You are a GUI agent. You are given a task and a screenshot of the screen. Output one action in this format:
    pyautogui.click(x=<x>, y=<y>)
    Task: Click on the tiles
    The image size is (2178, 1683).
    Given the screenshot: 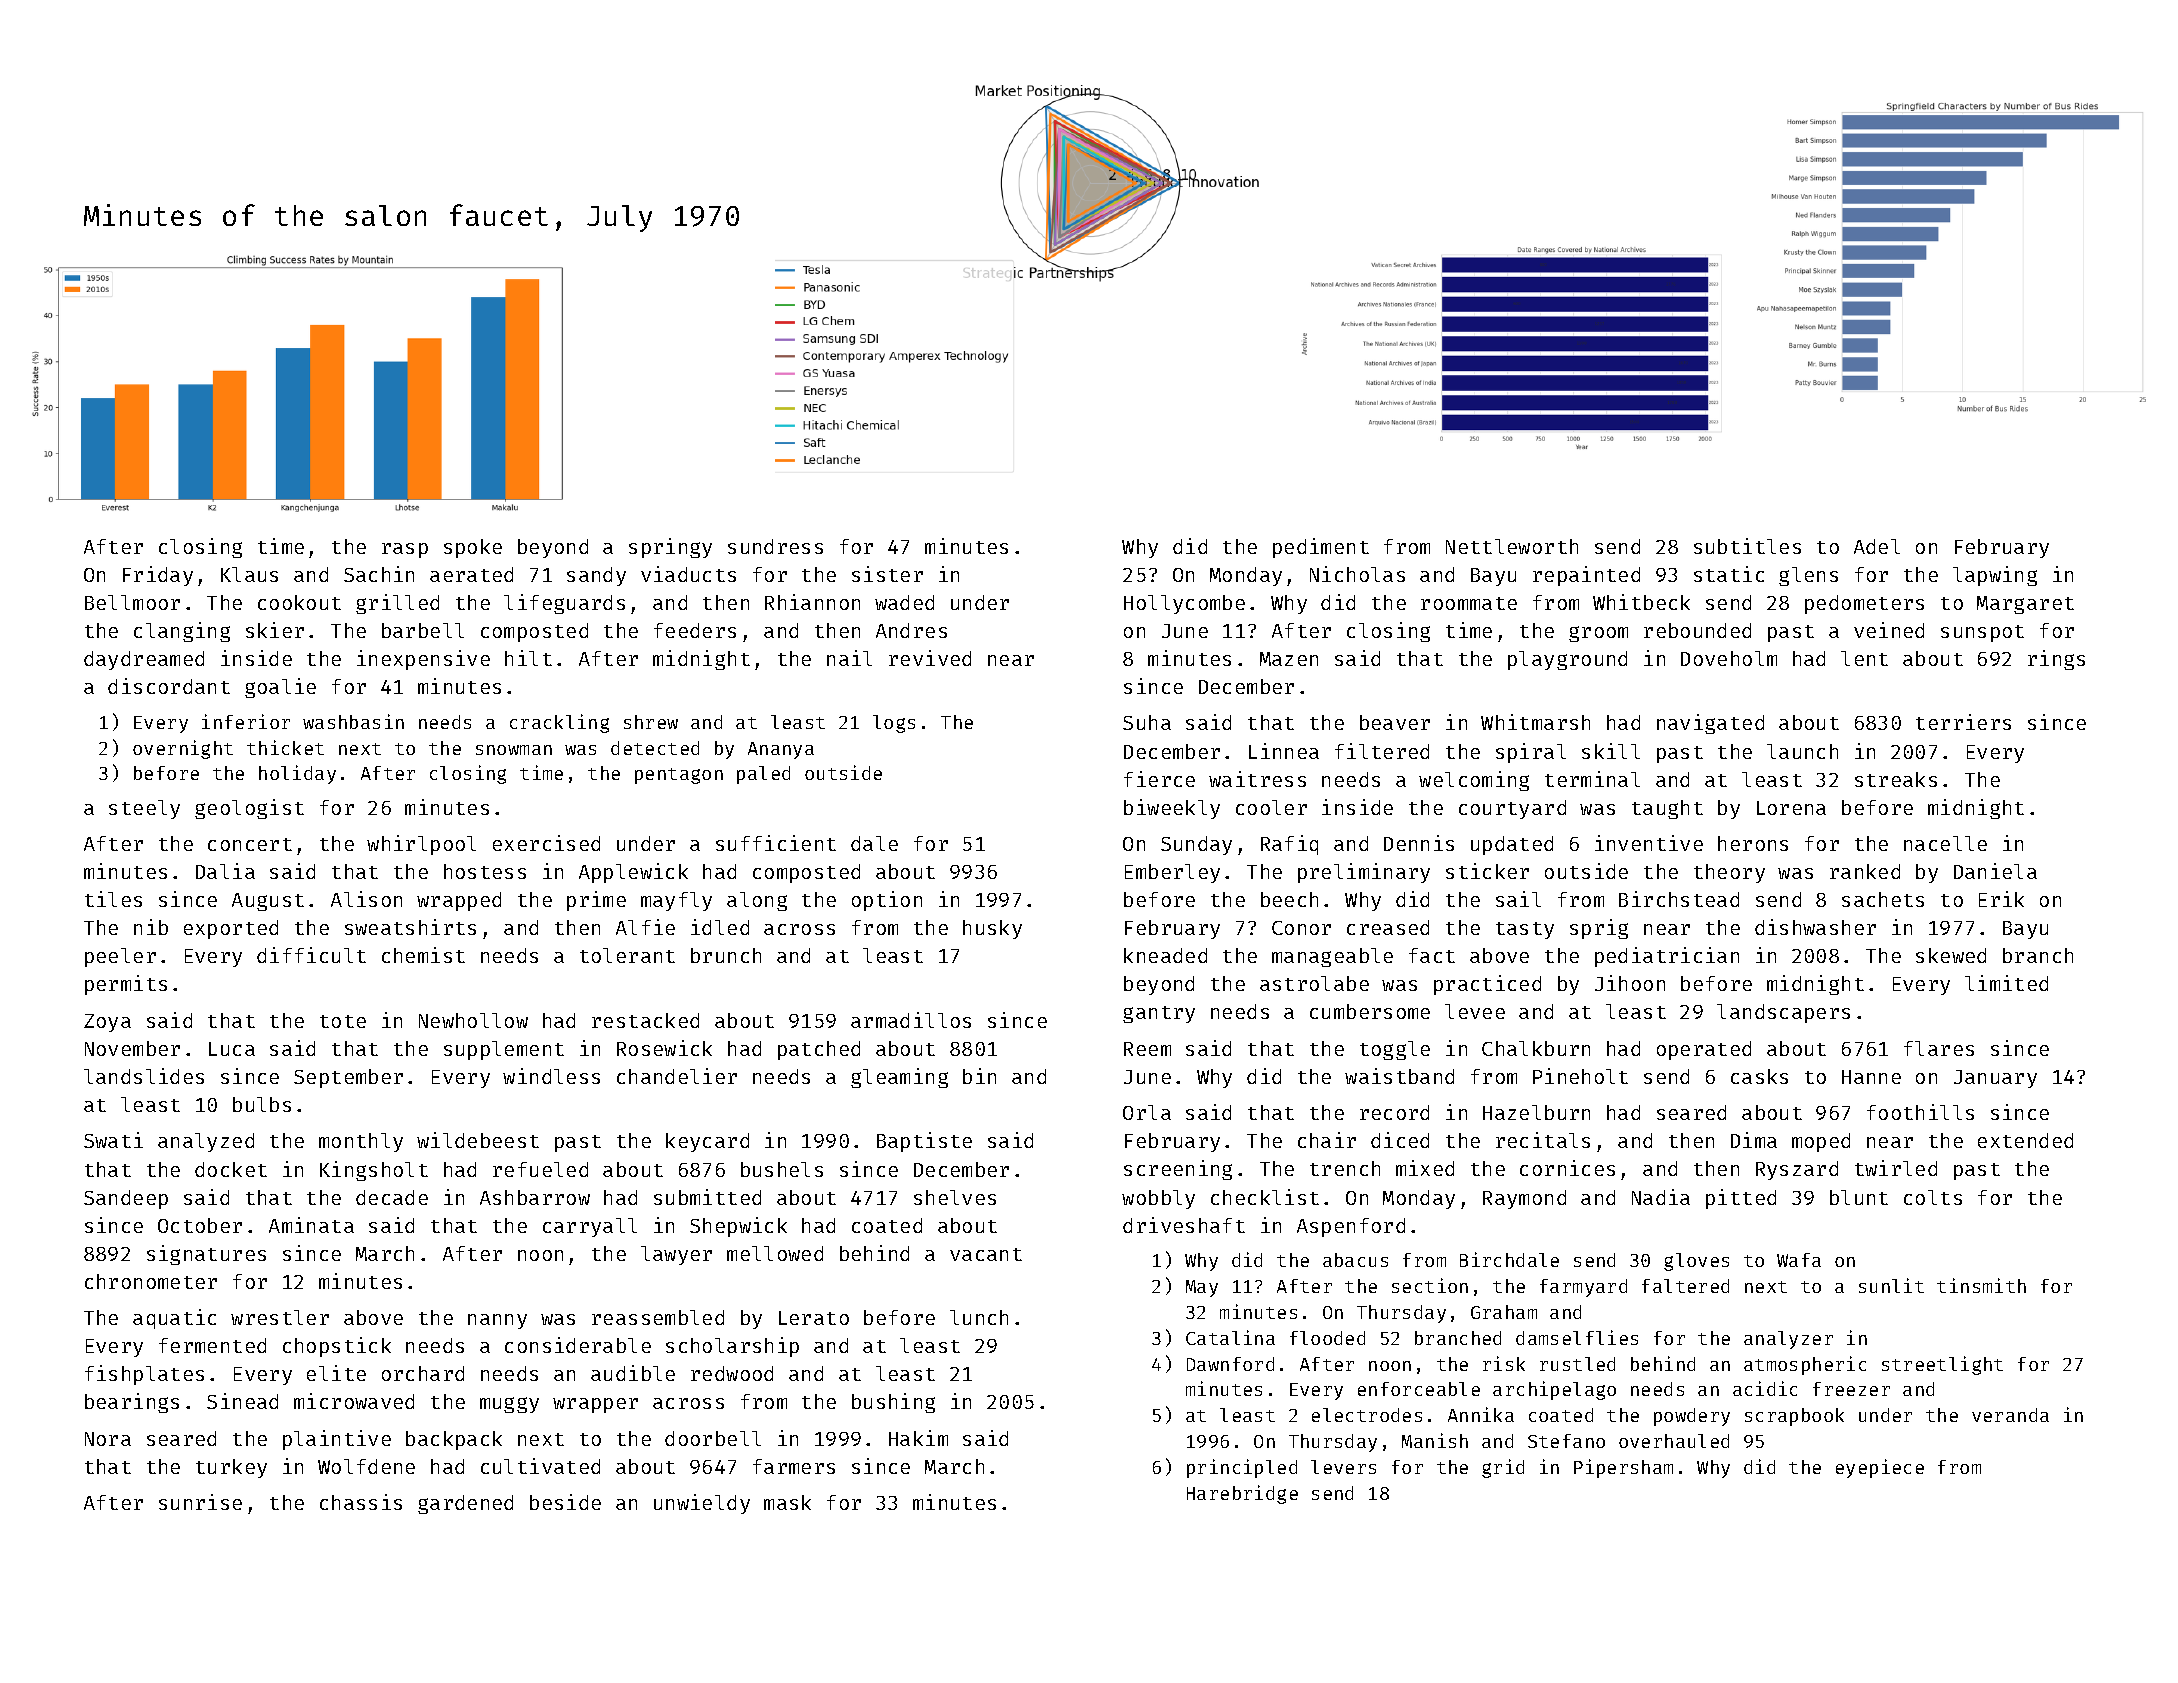 What is the action you would take?
    pyautogui.click(x=113, y=899)
